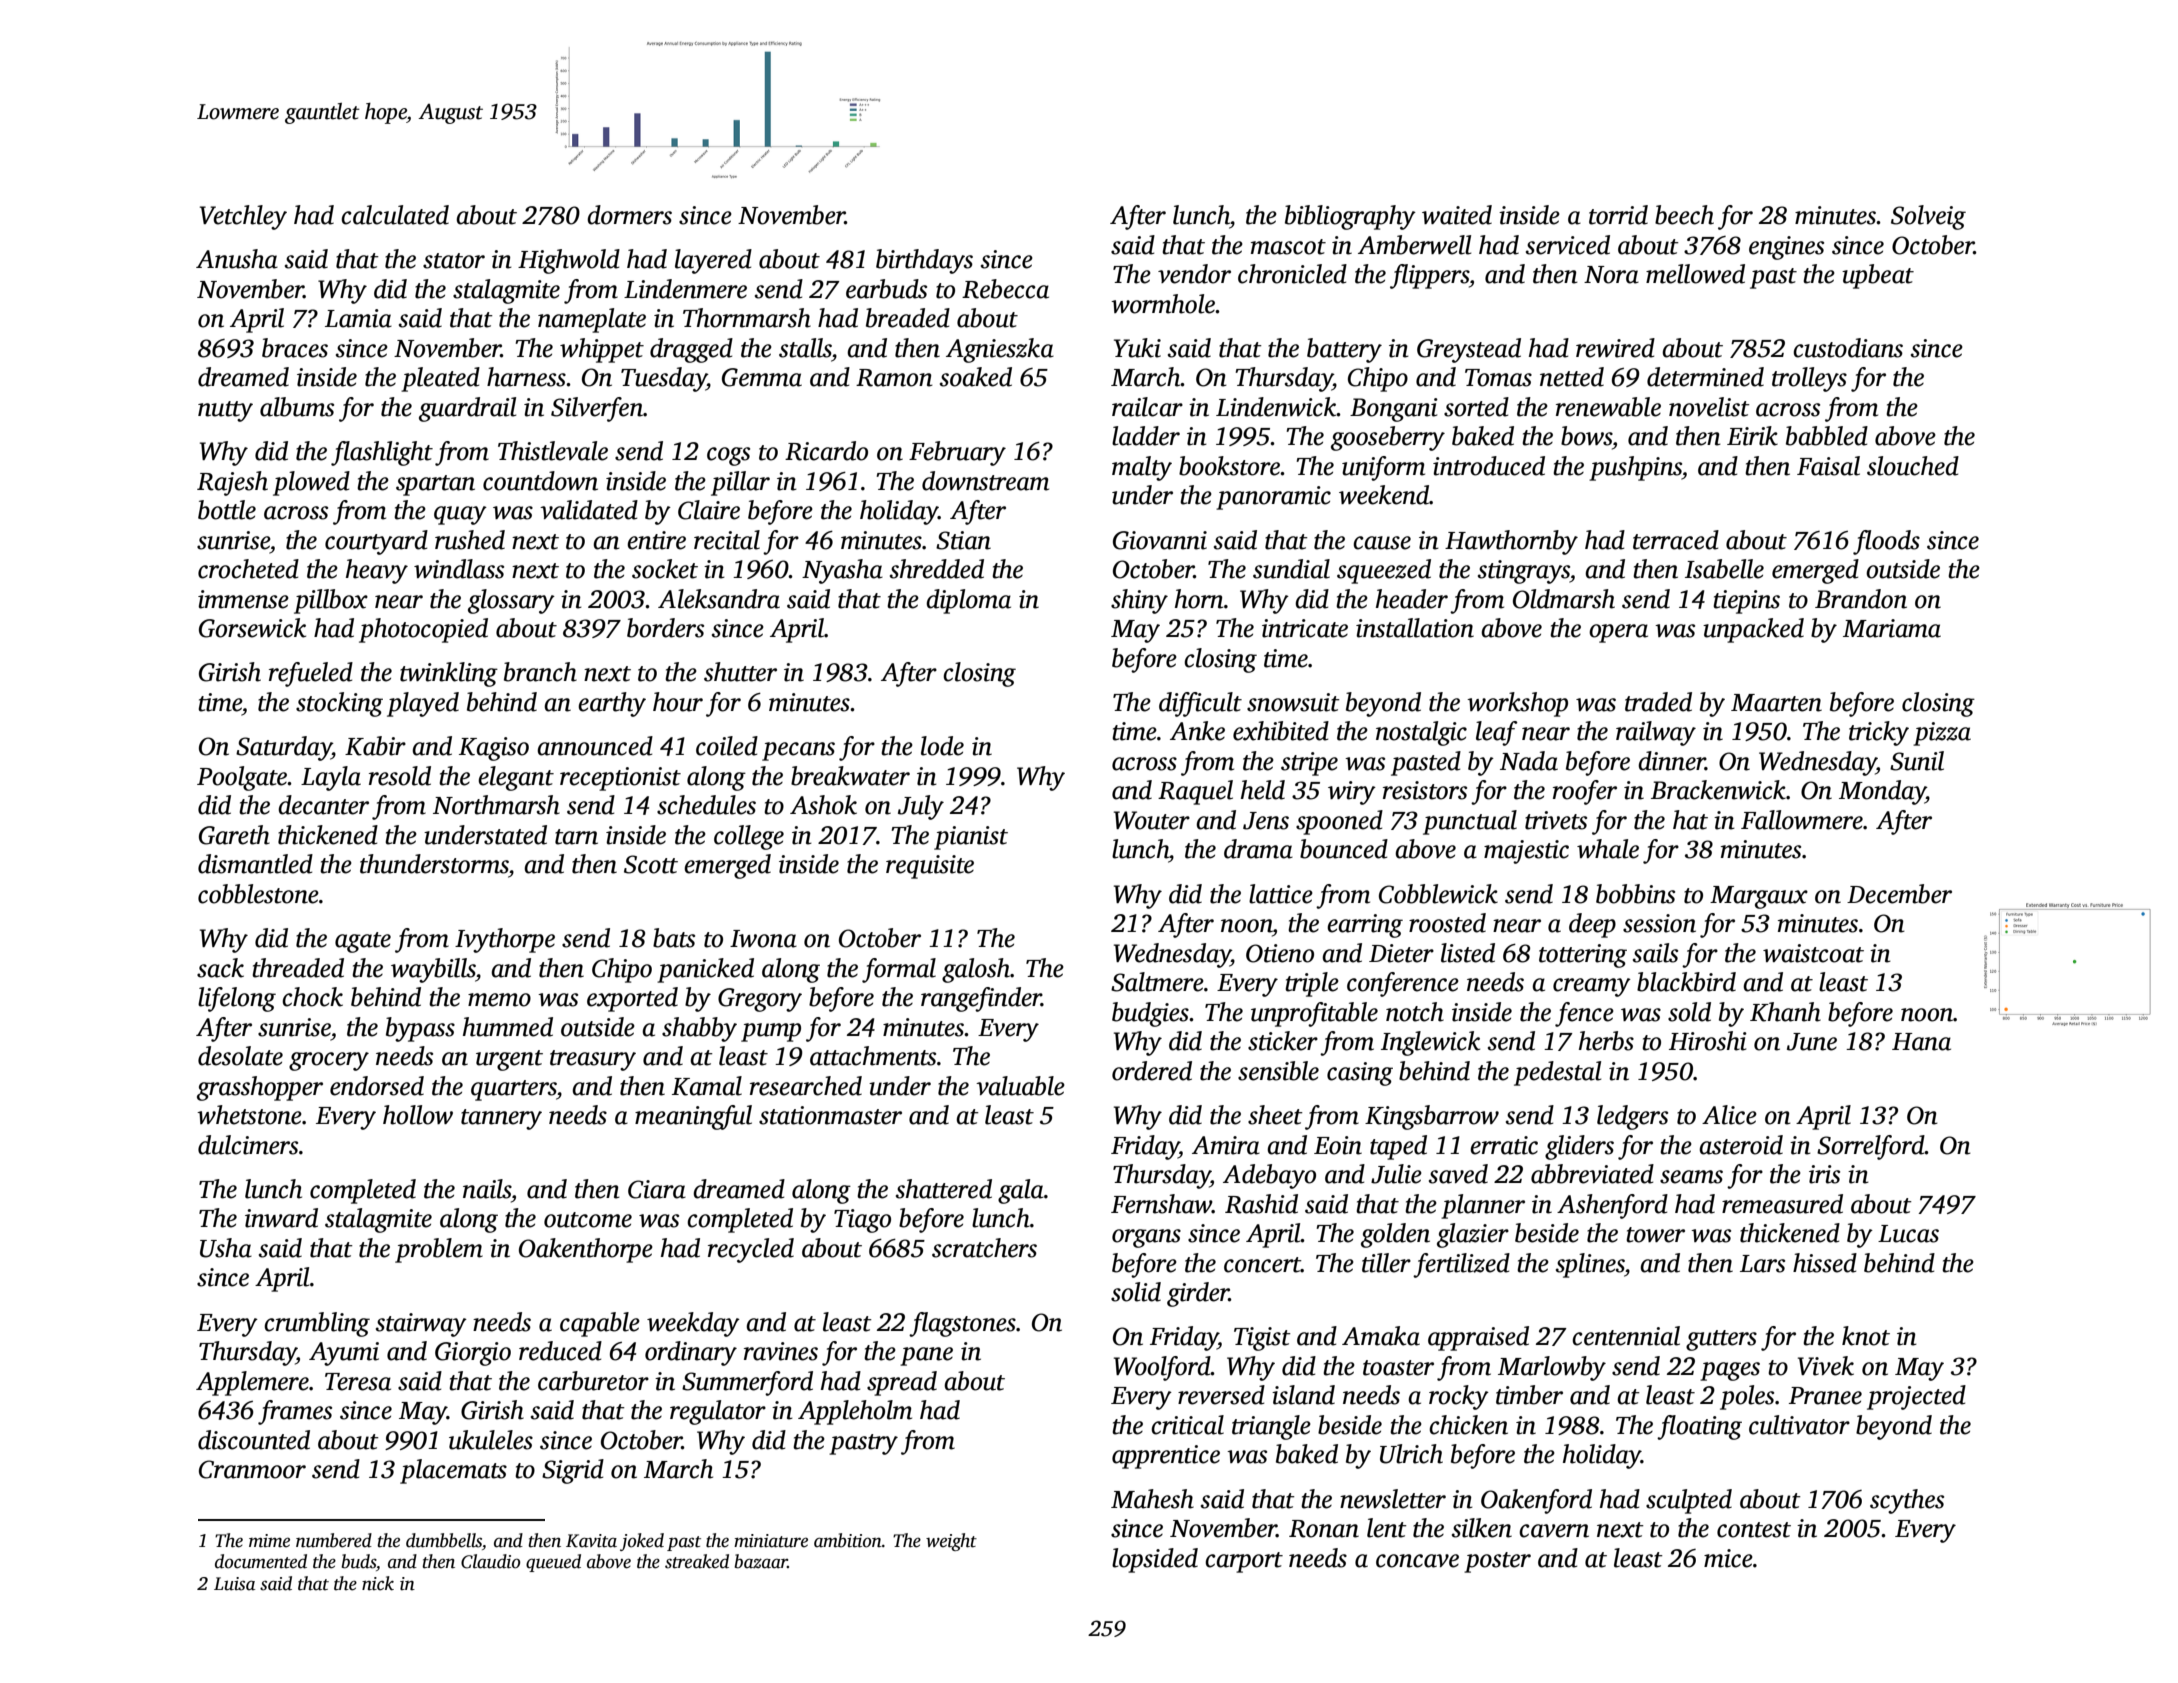  I want to click on gala, so click(1021, 1191).
